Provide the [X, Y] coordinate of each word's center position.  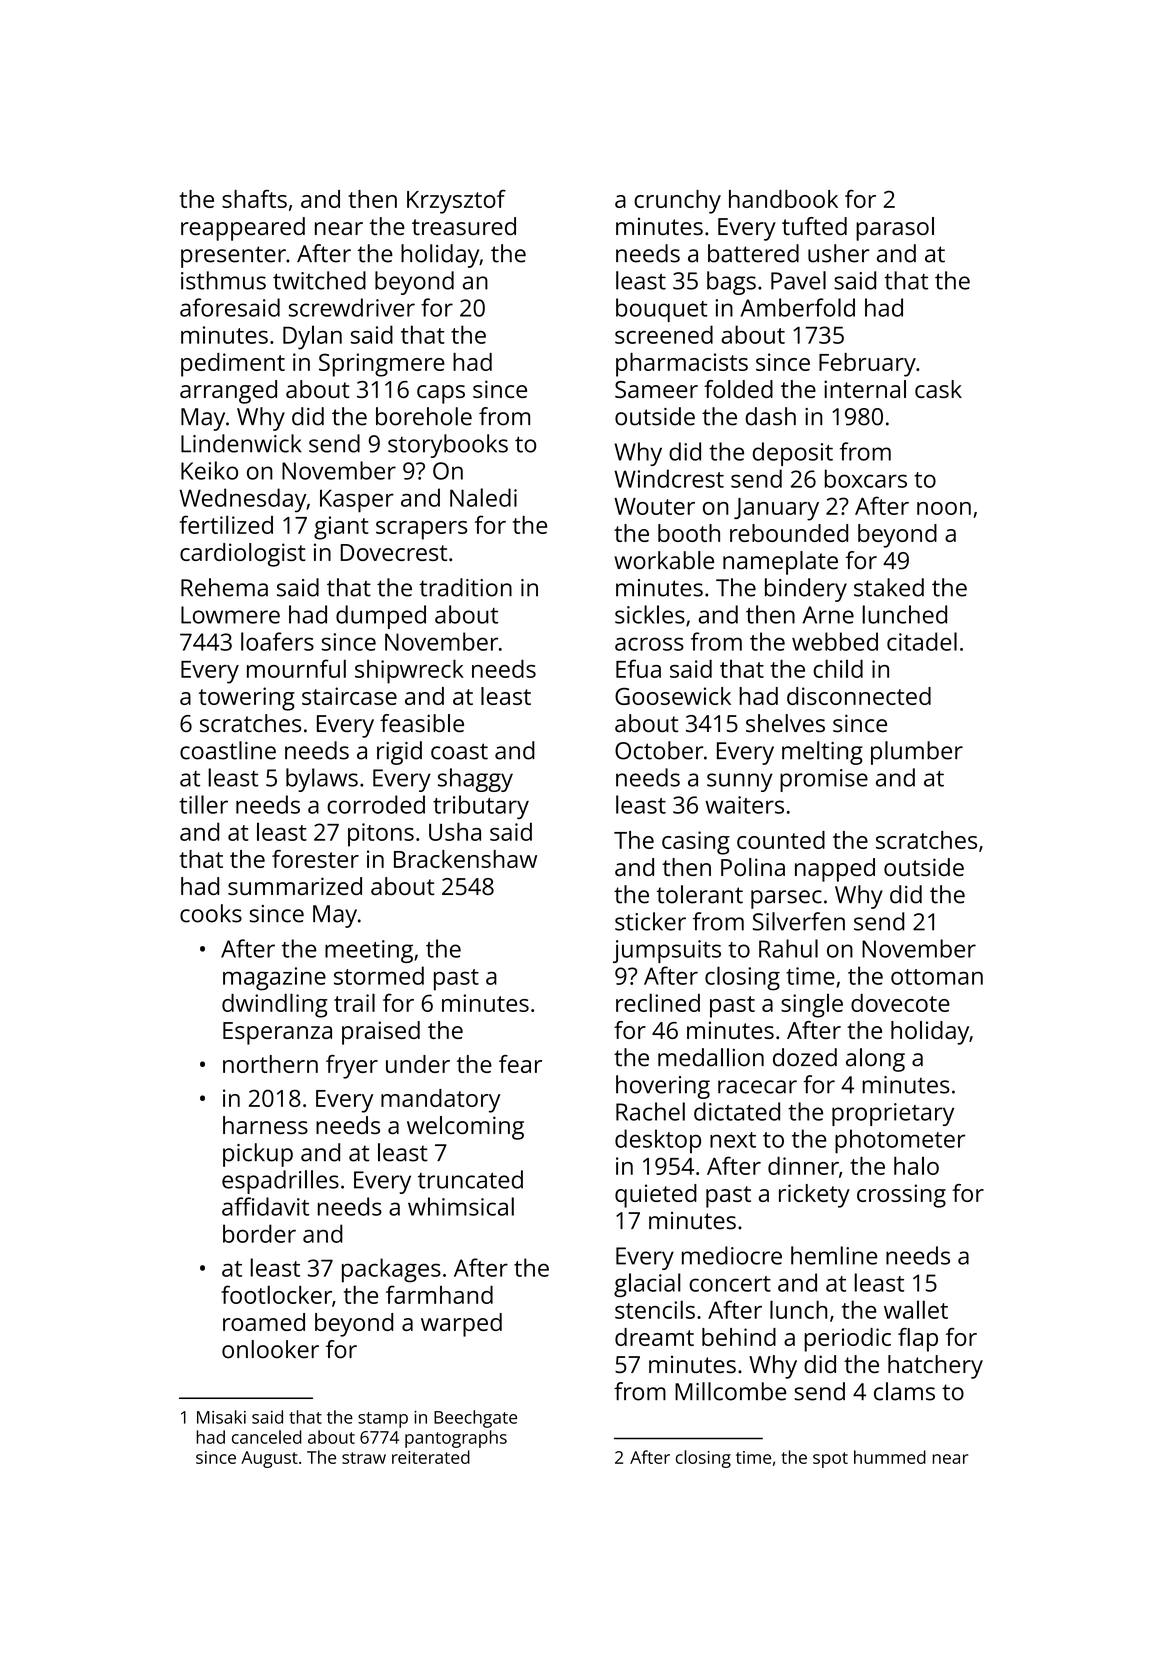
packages [391, 1270]
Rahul [788, 948]
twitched [319, 280]
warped [461, 1325]
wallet [916, 1309]
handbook [783, 199]
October [659, 750]
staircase [349, 696]
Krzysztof [456, 202]
